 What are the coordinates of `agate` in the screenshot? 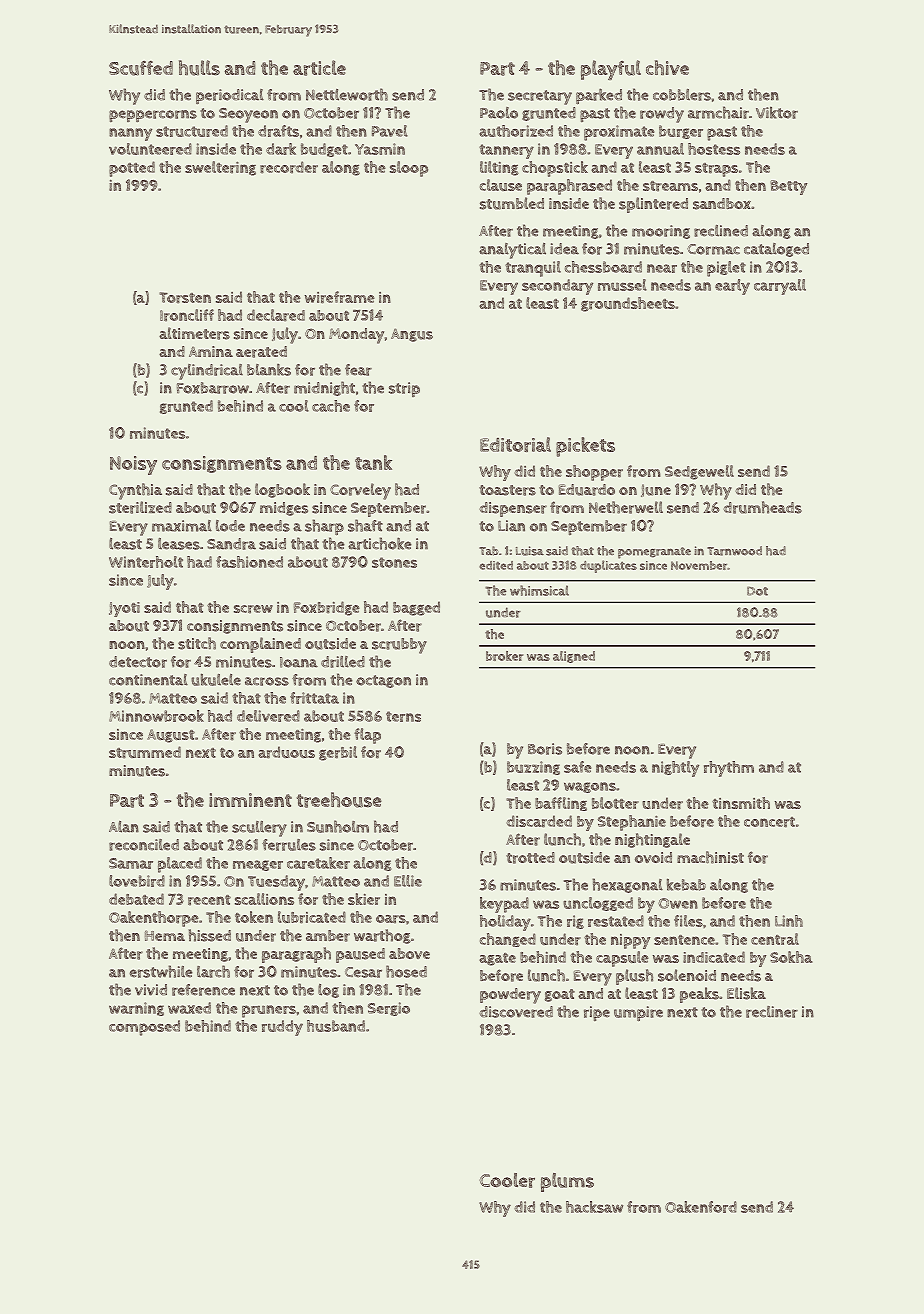 It's located at (497, 959).
